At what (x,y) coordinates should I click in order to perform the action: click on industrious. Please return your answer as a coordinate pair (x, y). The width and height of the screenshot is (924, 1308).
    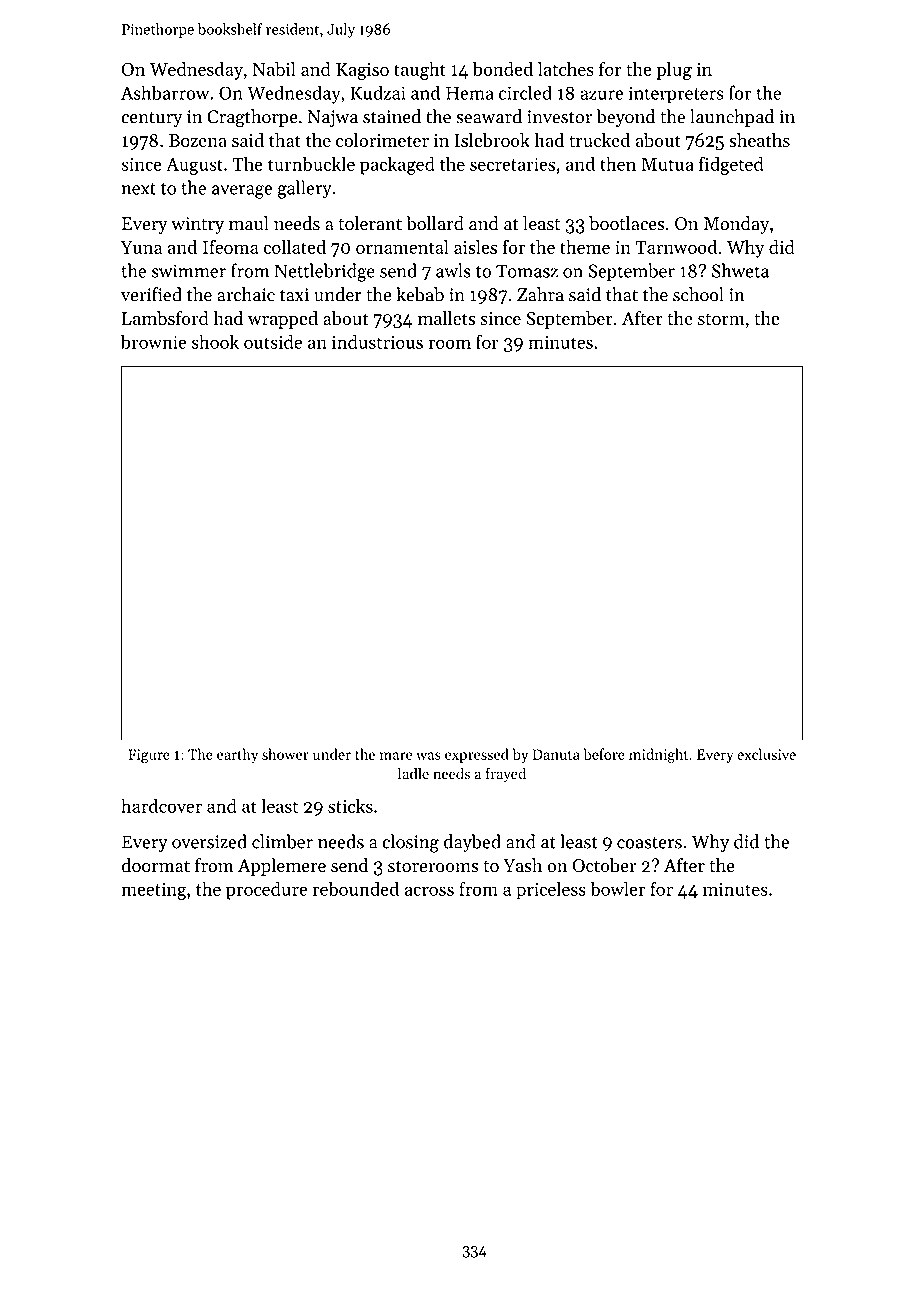
    Looking at the image, I should click on (377, 341).
